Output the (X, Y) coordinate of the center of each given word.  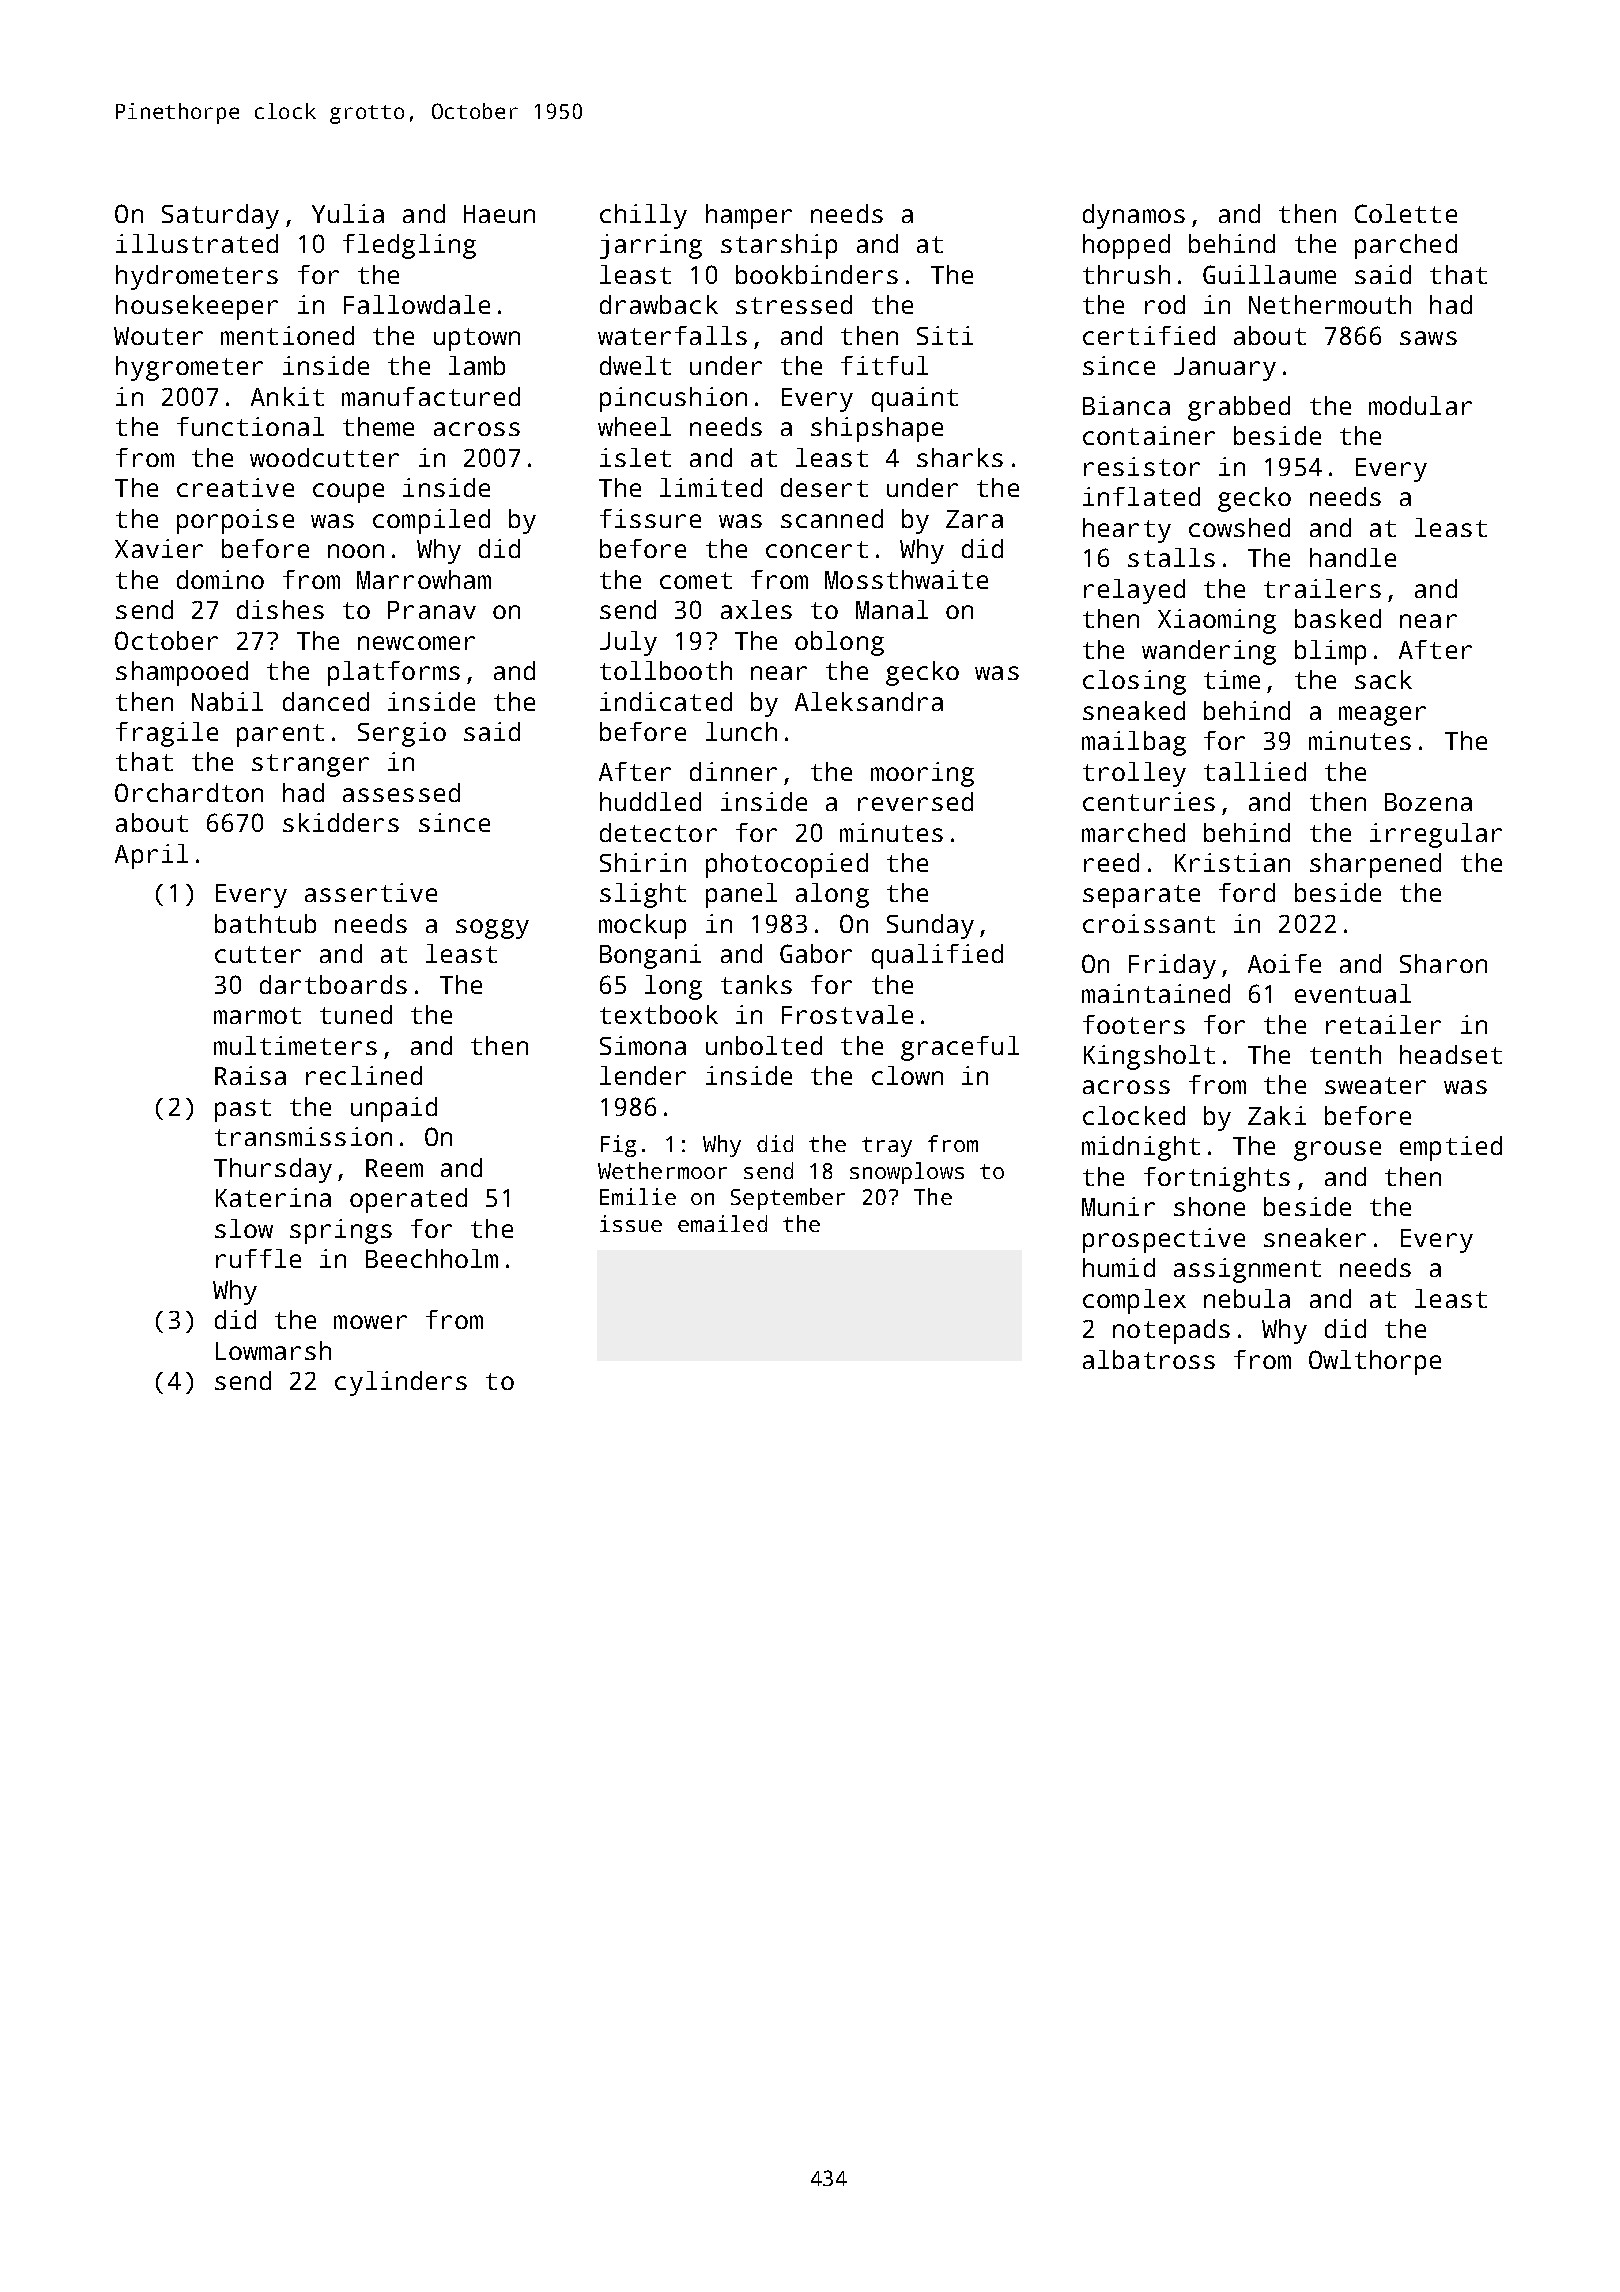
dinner (733, 771)
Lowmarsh (273, 1350)
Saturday (220, 216)
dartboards (333, 984)
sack (1383, 679)
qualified (937, 956)
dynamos (1134, 216)
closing (1134, 682)
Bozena (1428, 802)
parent (280, 735)
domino (220, 579)
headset (1451, 1054)
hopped (1126, 246)
